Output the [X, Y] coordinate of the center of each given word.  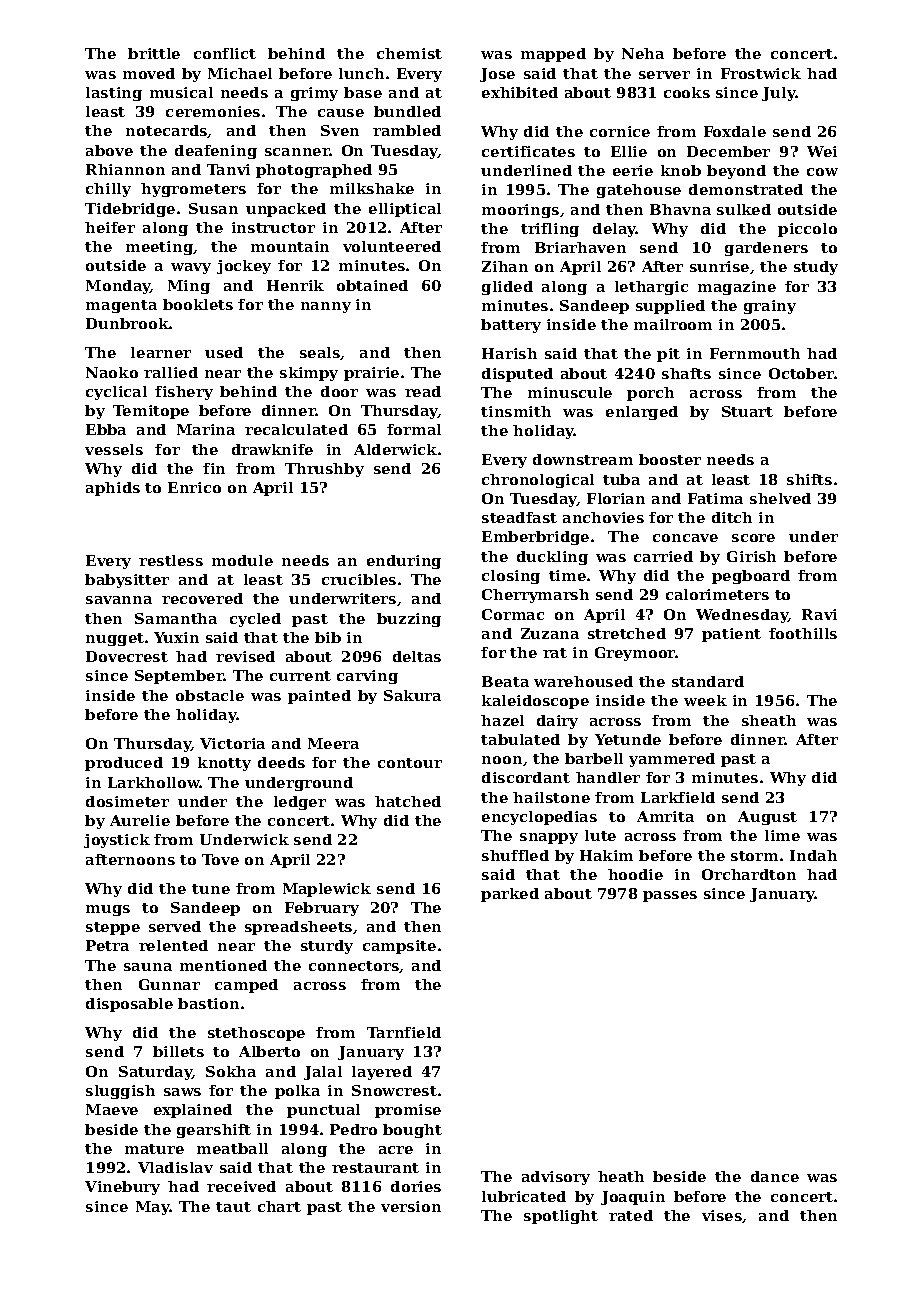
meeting [159, 248]
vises [722, 1215]
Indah [813, 855]
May [153, 1208]
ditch [732, 517]
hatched [408, 801]
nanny [326, 307]
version [411, 1206]
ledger [300, 803]
